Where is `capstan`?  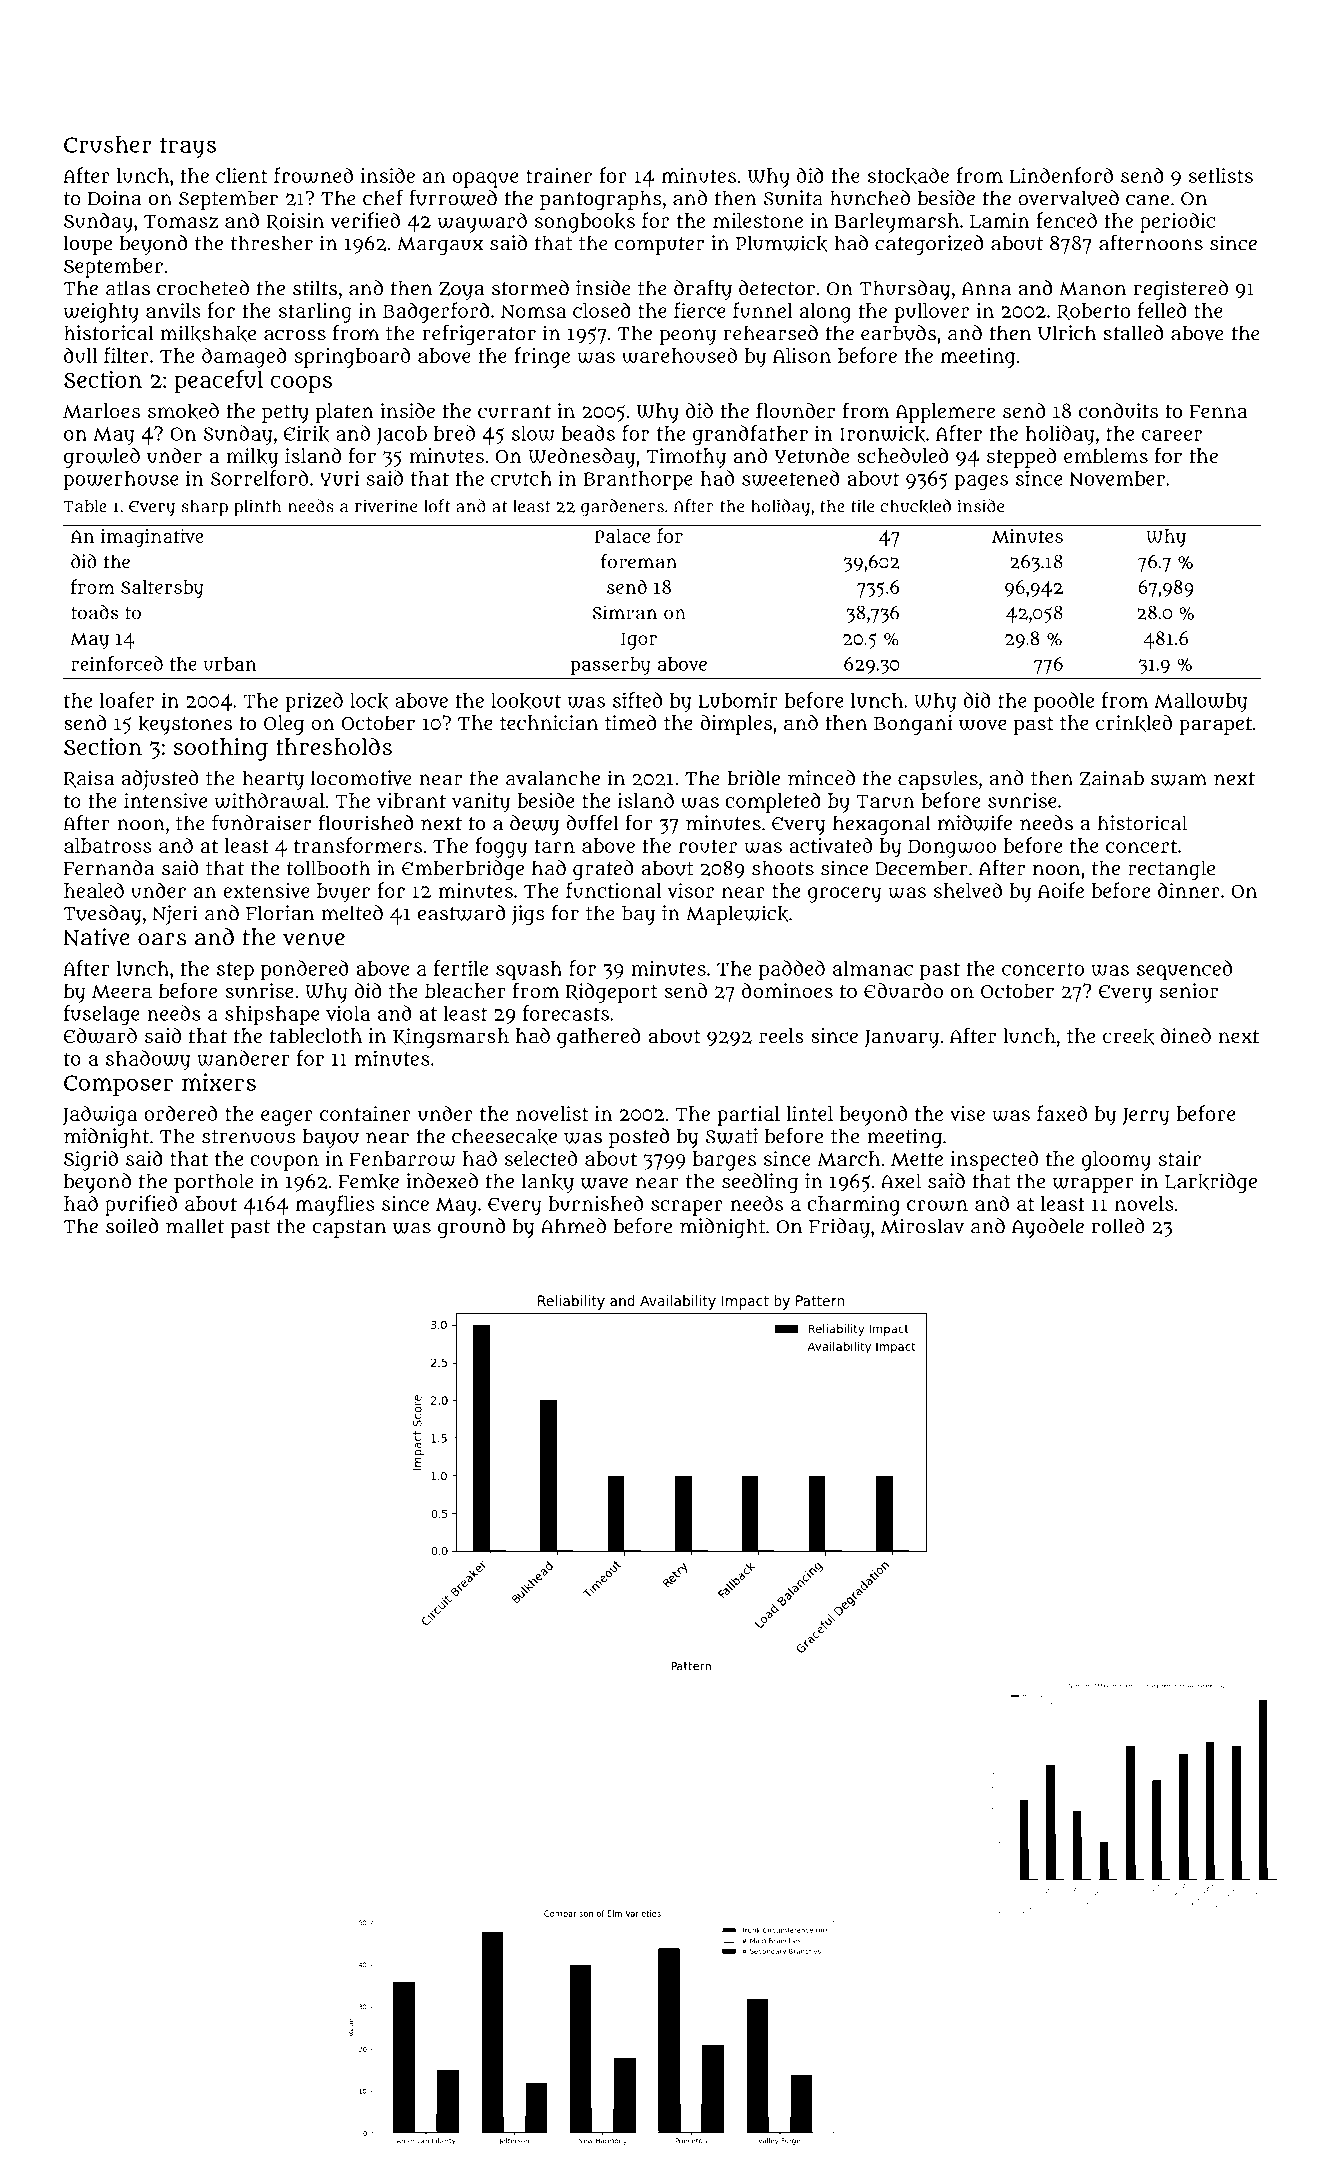
capstan is located at coordinates (349, 1229).
